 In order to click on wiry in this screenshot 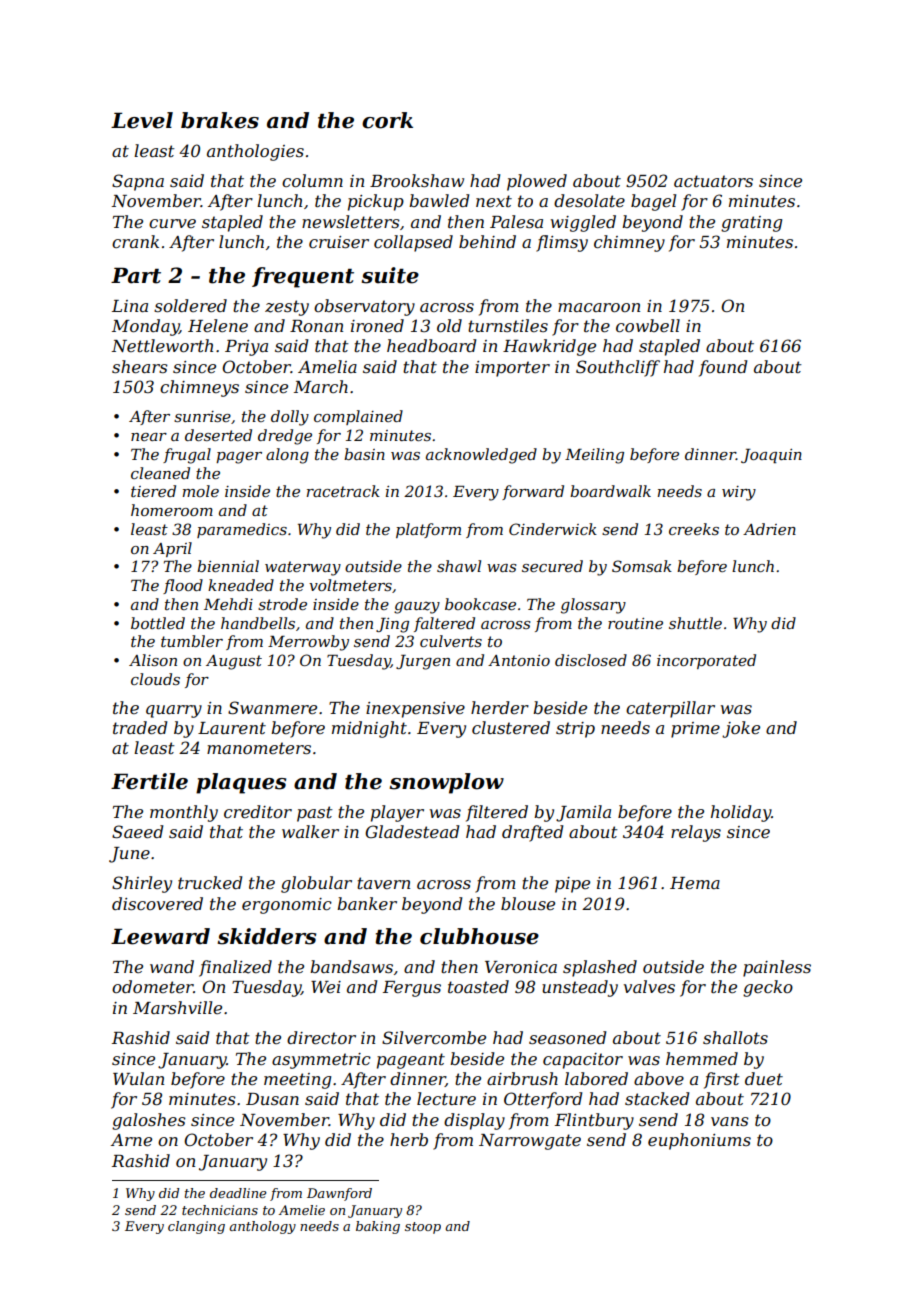, I will do `click(739, 493)`.
